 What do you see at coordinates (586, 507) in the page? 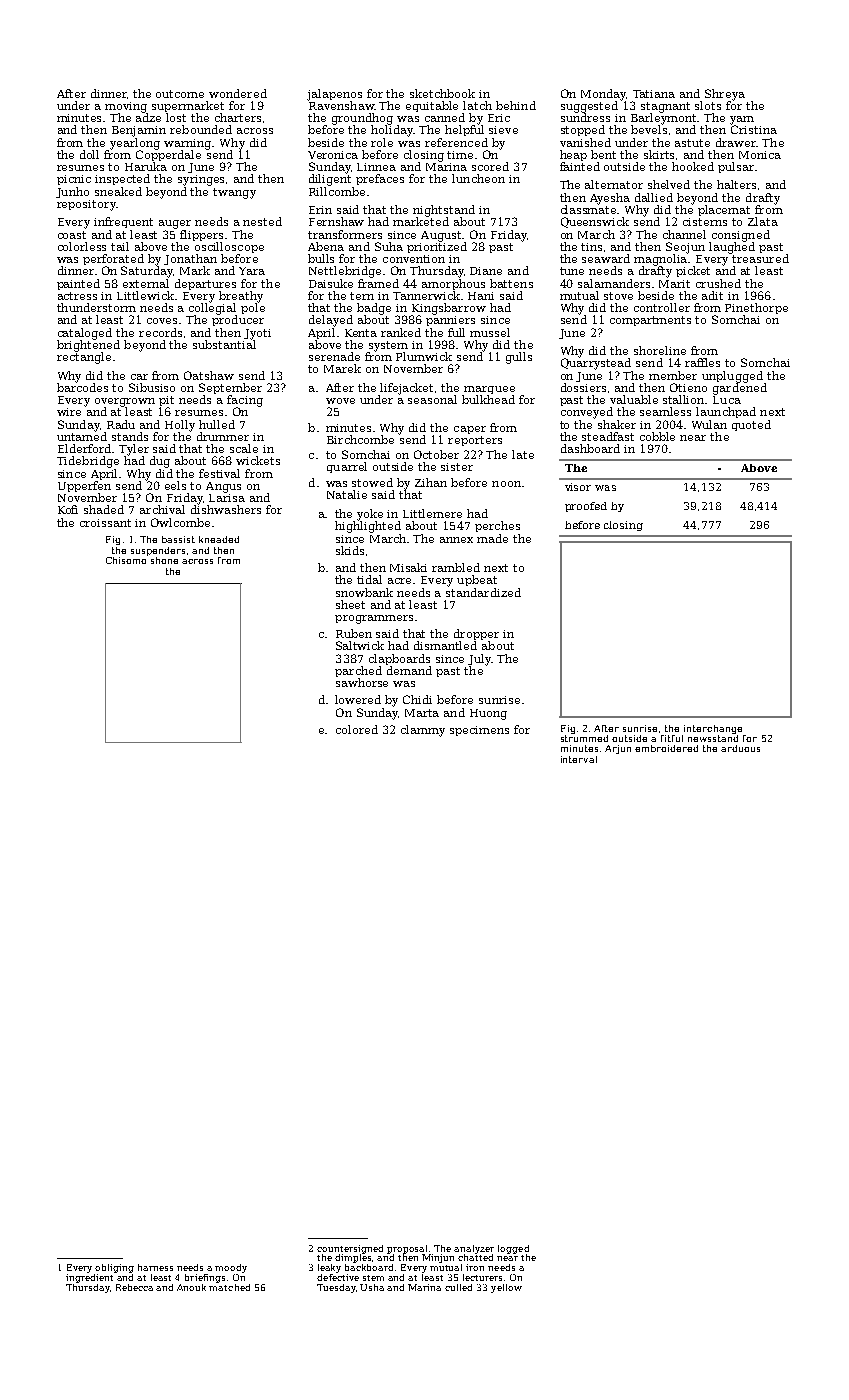
I see `proofed` at bounding box center [586, 507].
